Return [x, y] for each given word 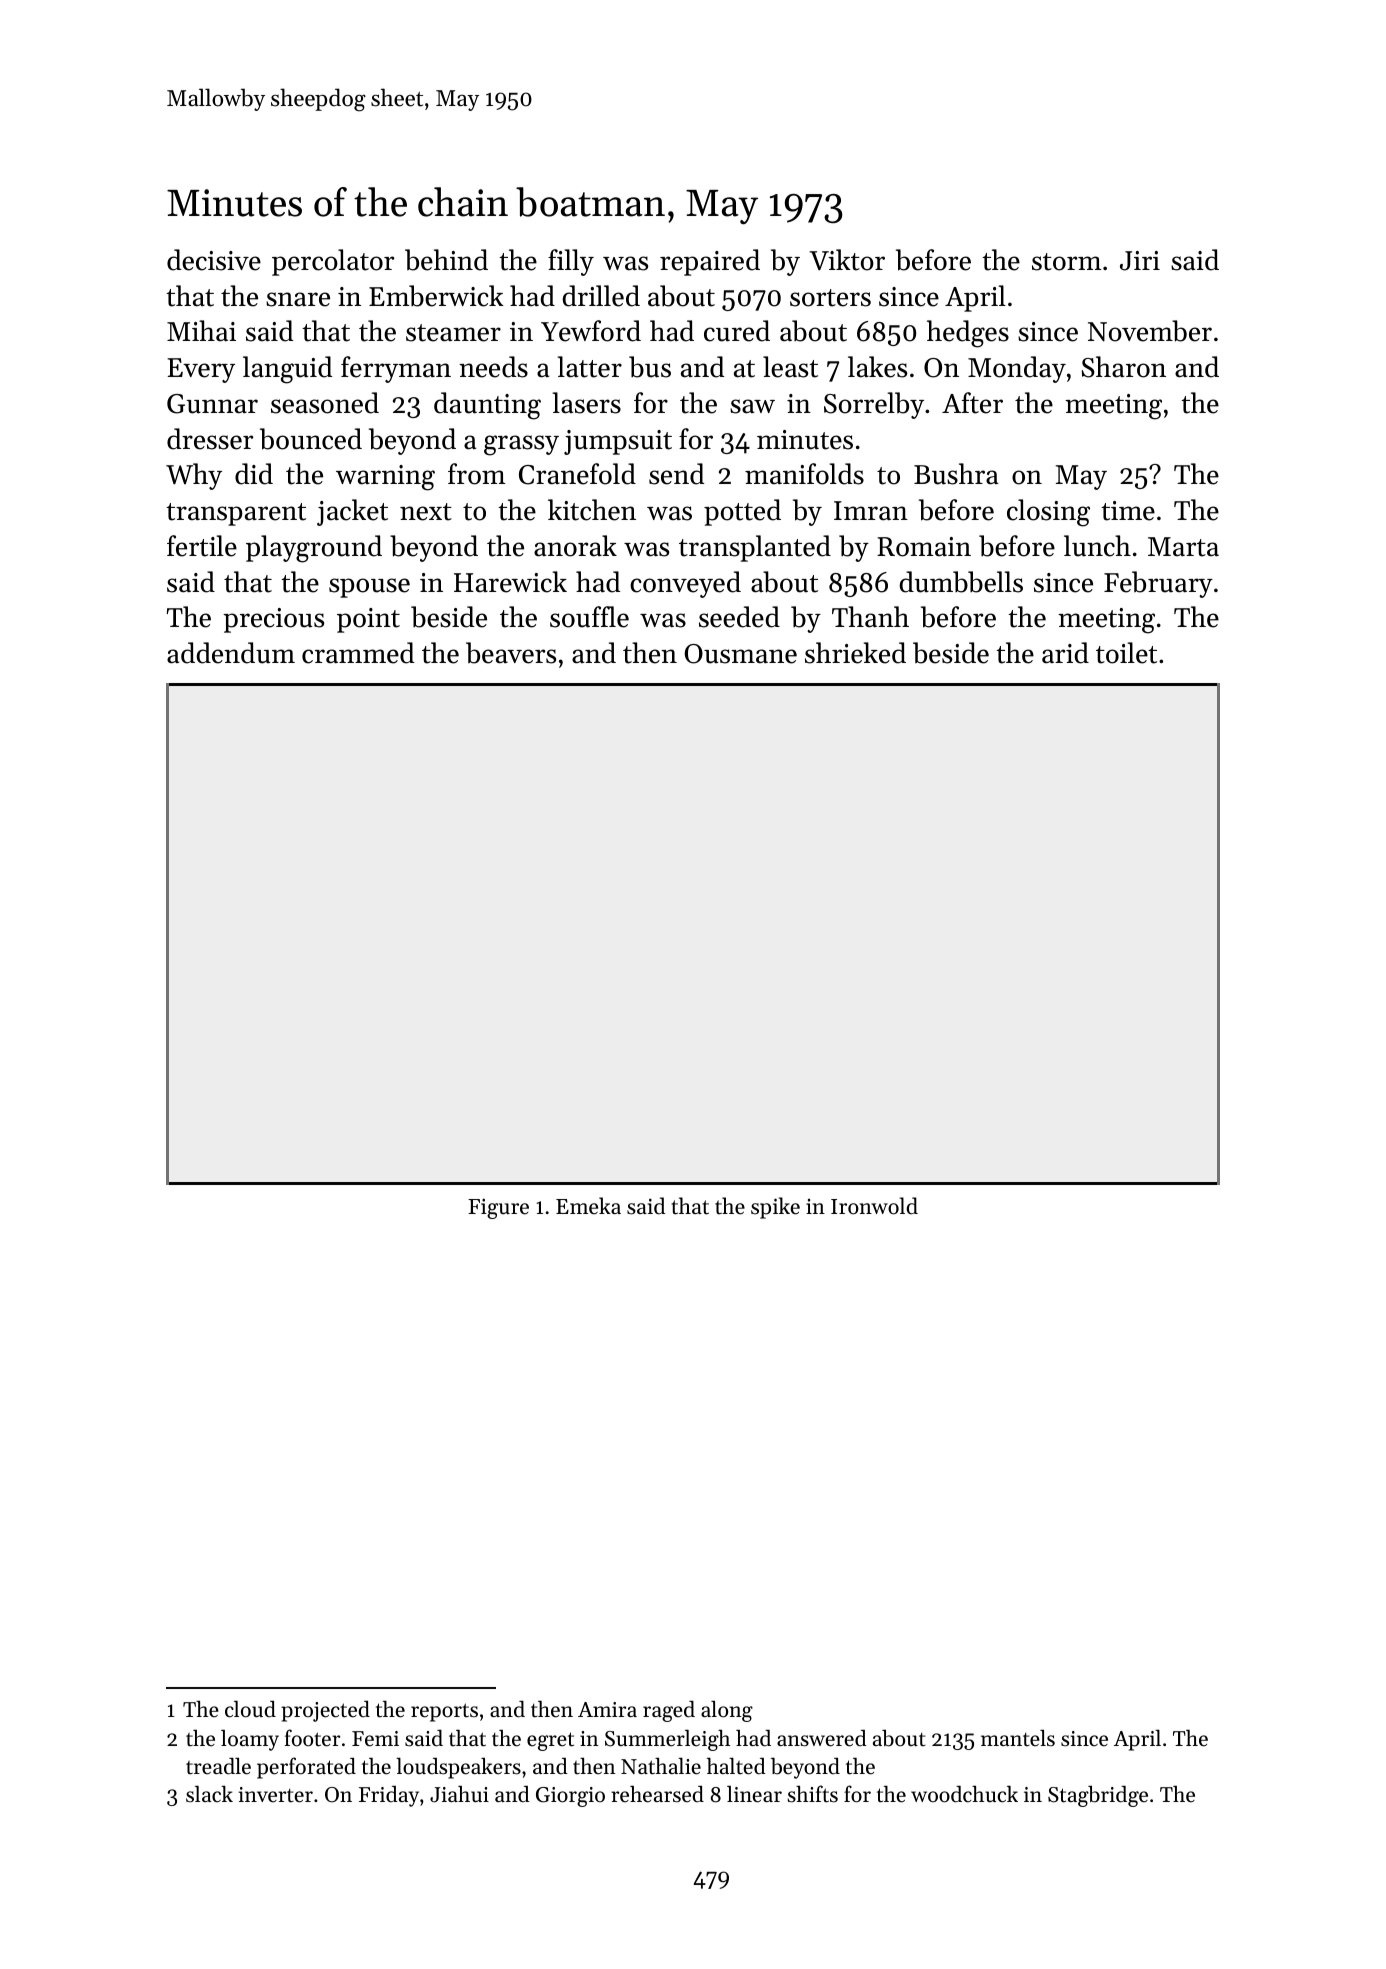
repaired [710, 262]
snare [298, 299]
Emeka [588, 1206]
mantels [1018, 1738]
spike [775, 1208]
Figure [498, 1208]
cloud [250, 1709]
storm [1066, 262]
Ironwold [874, 1206]
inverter [275, 1795]
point [368, 620]
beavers [511, 653]
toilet [1126, 653]
